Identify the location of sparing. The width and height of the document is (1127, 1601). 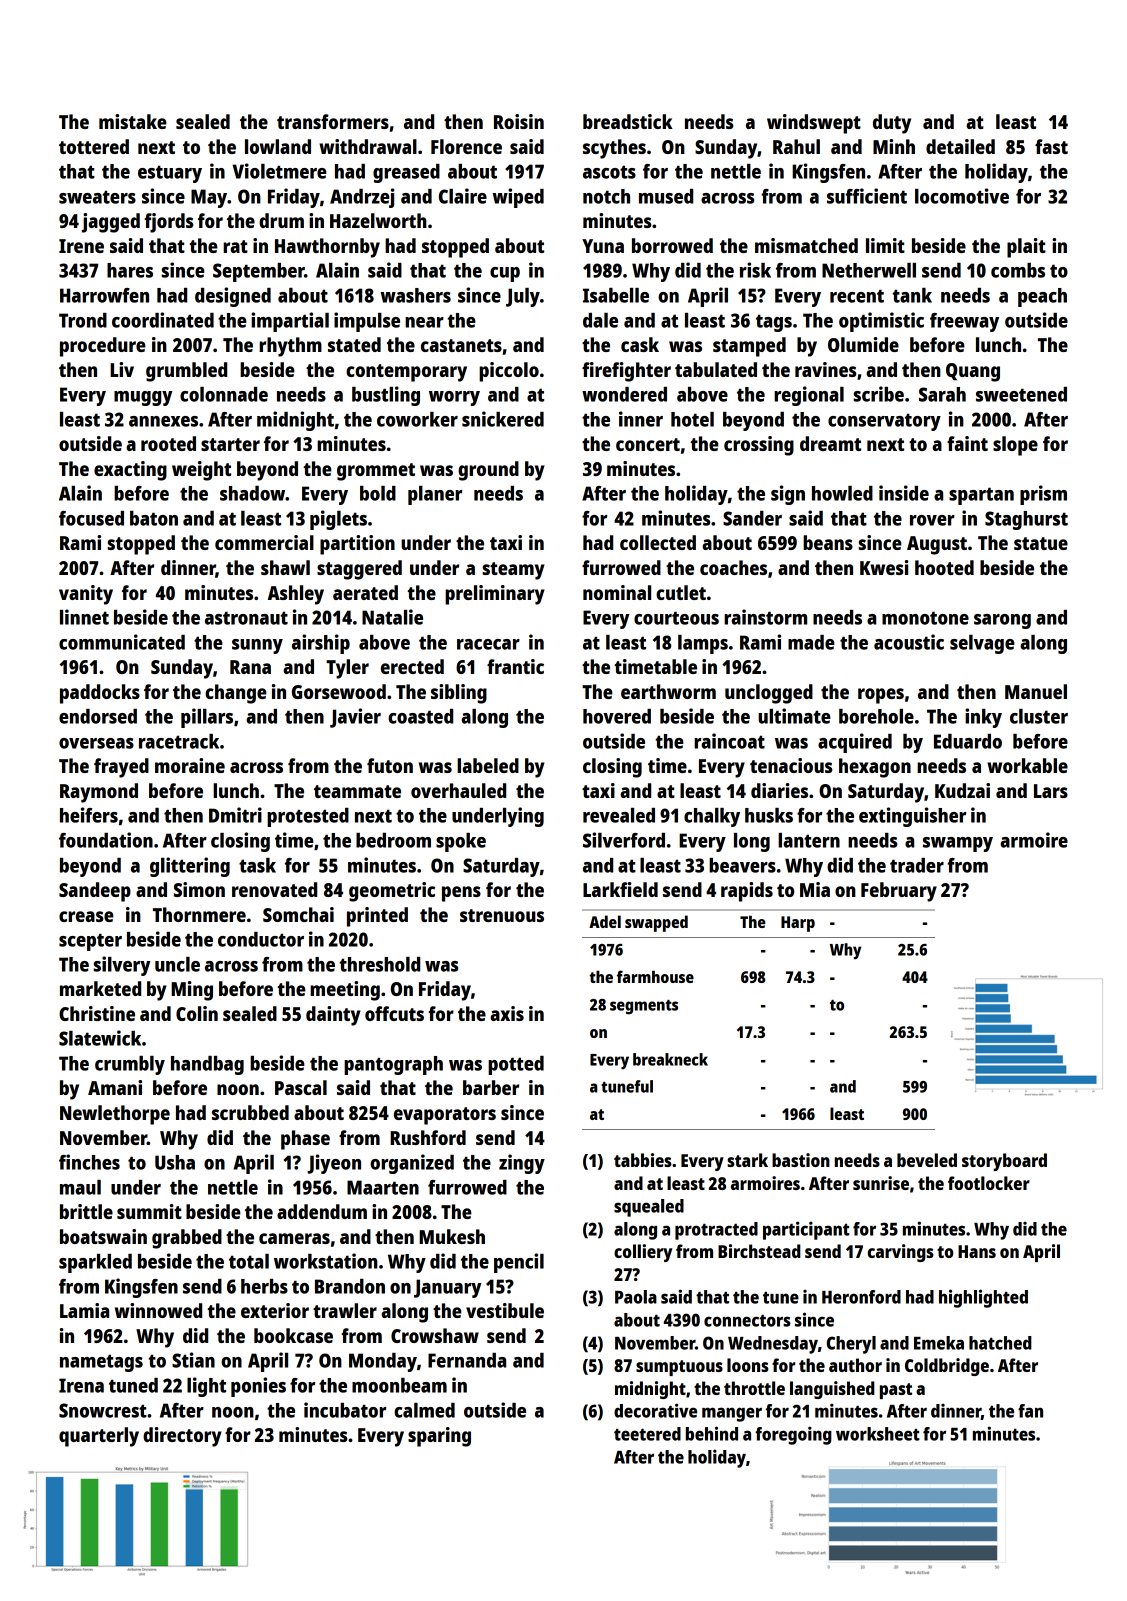
(439, 1437).
